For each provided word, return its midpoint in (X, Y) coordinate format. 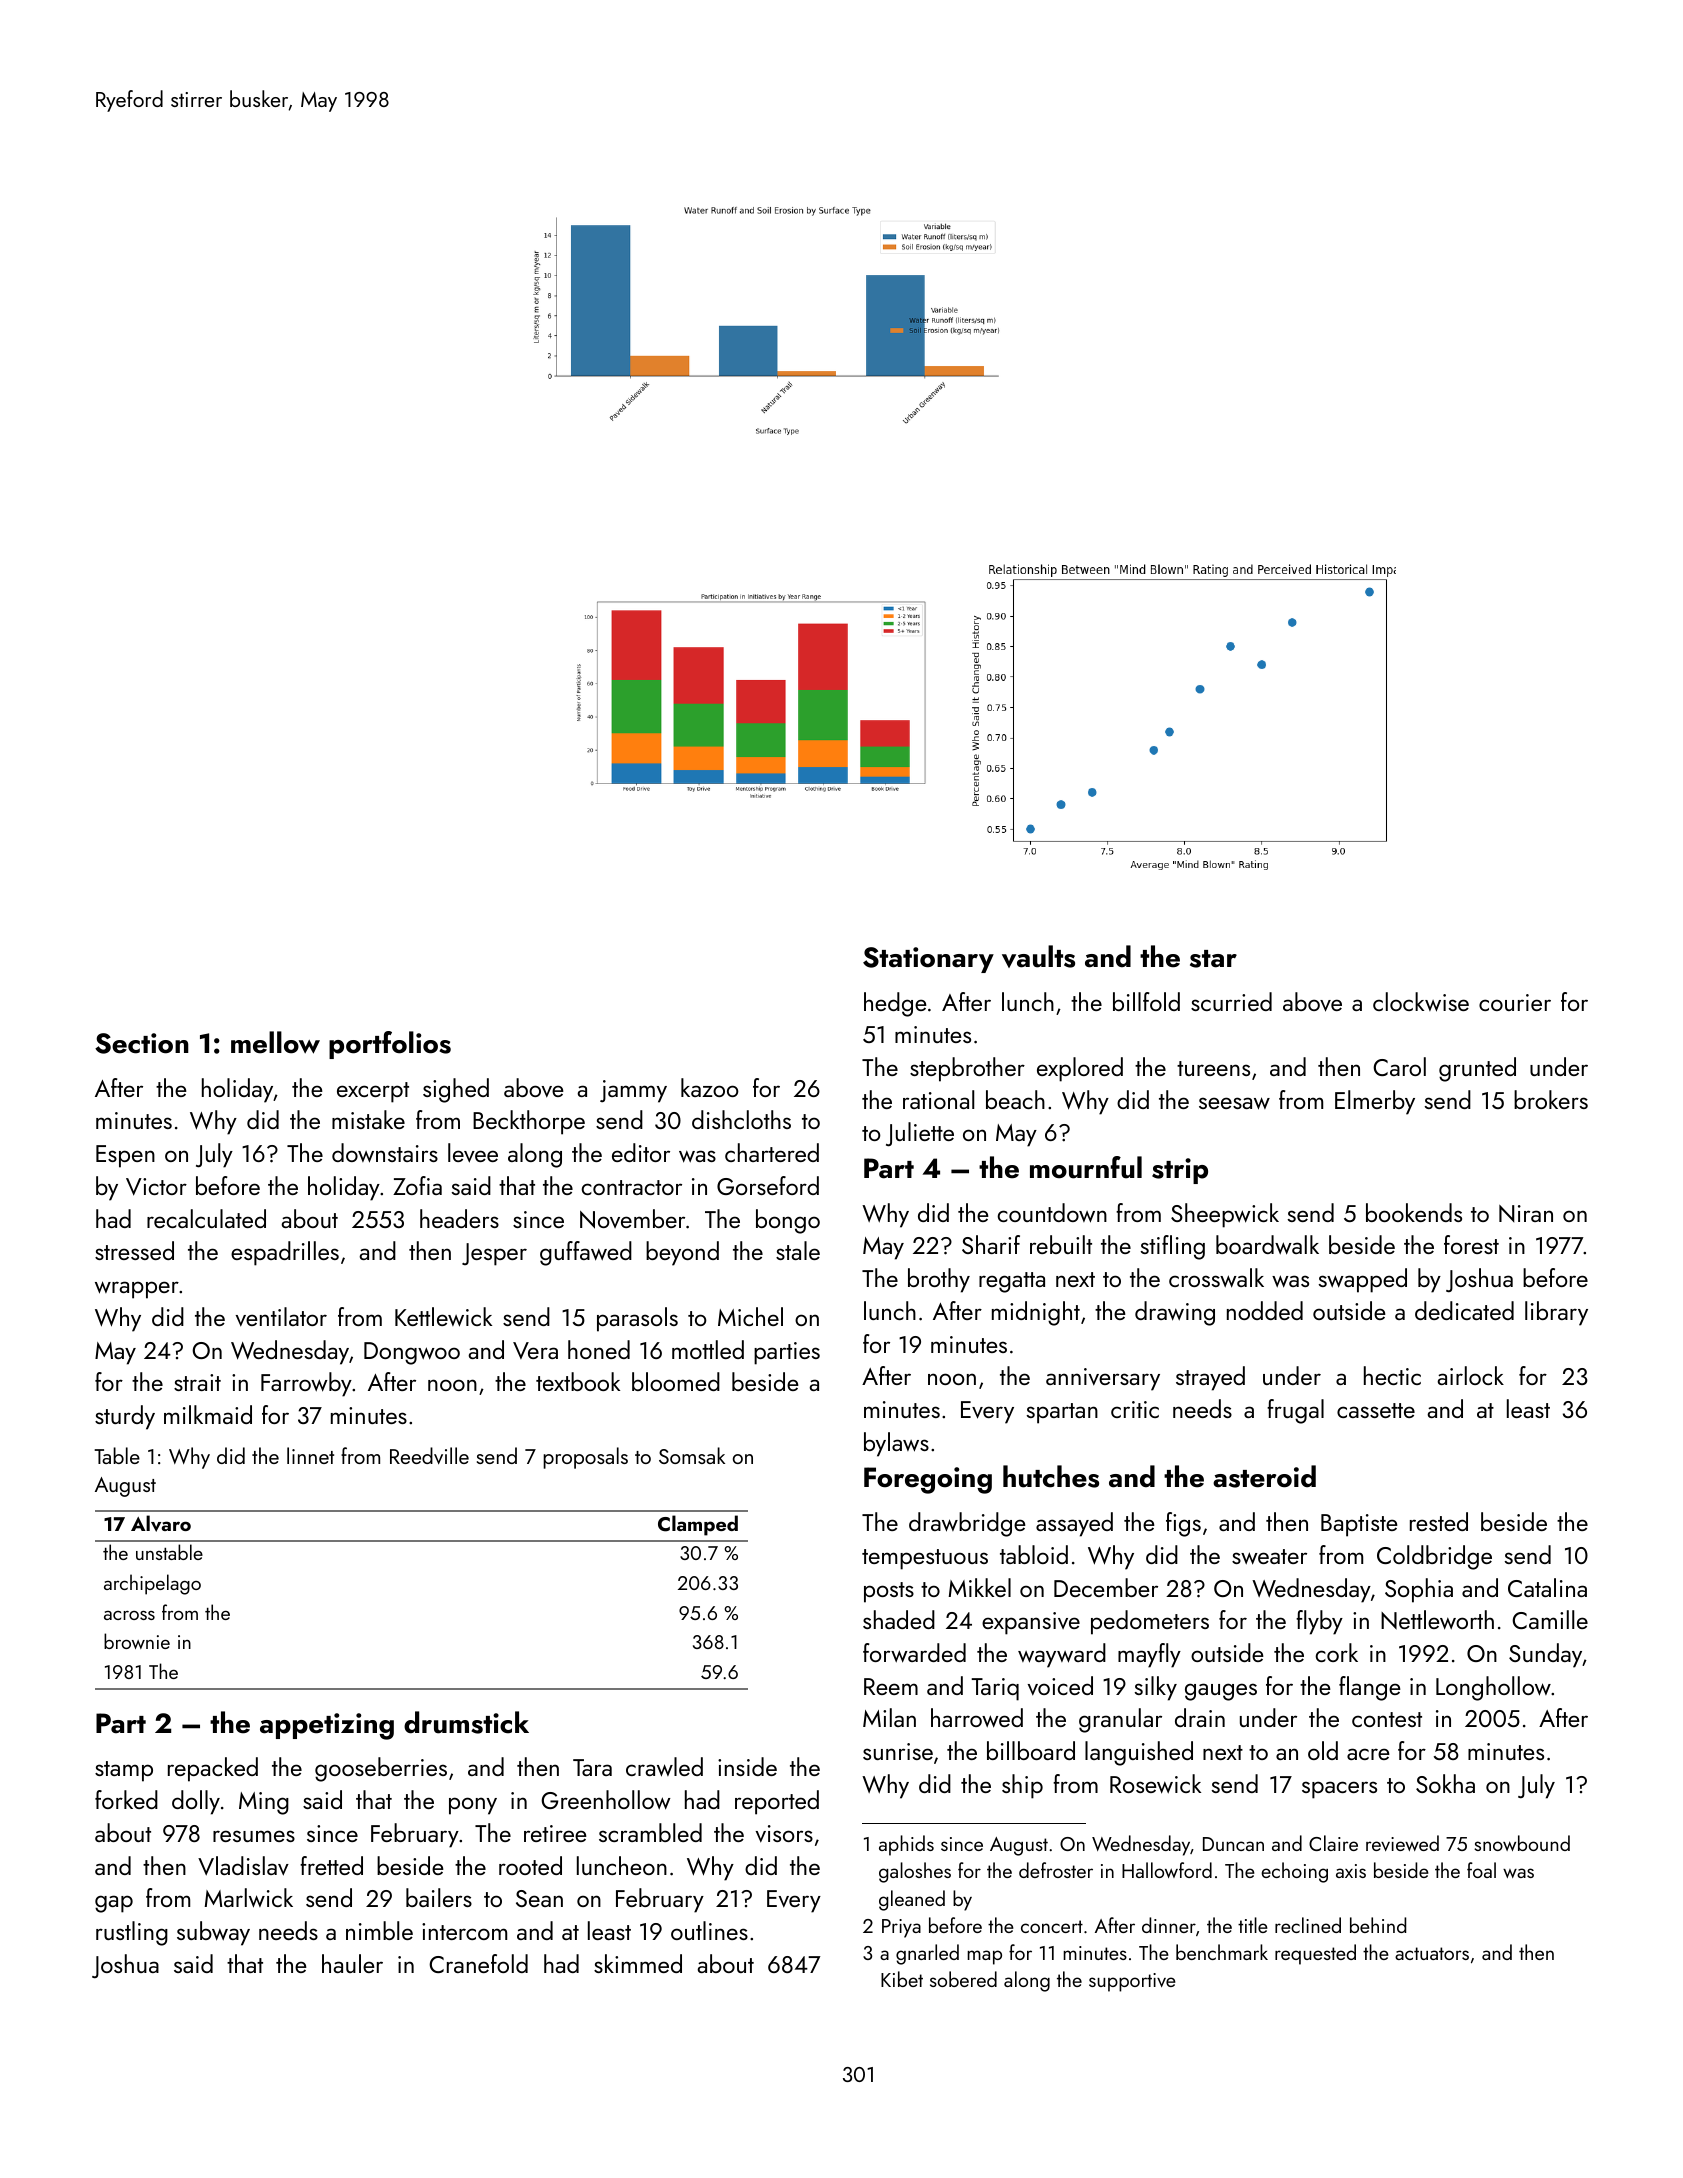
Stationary (928, 960)
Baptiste (1359, 1525)
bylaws (896, 1444)
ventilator (281, 1317)
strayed (1210, 1378)
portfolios (390, 1045)
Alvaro (161, 1523)
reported (777, 1802)
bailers (439, 1897)
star (1213, 959)
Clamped (698, 1525)
